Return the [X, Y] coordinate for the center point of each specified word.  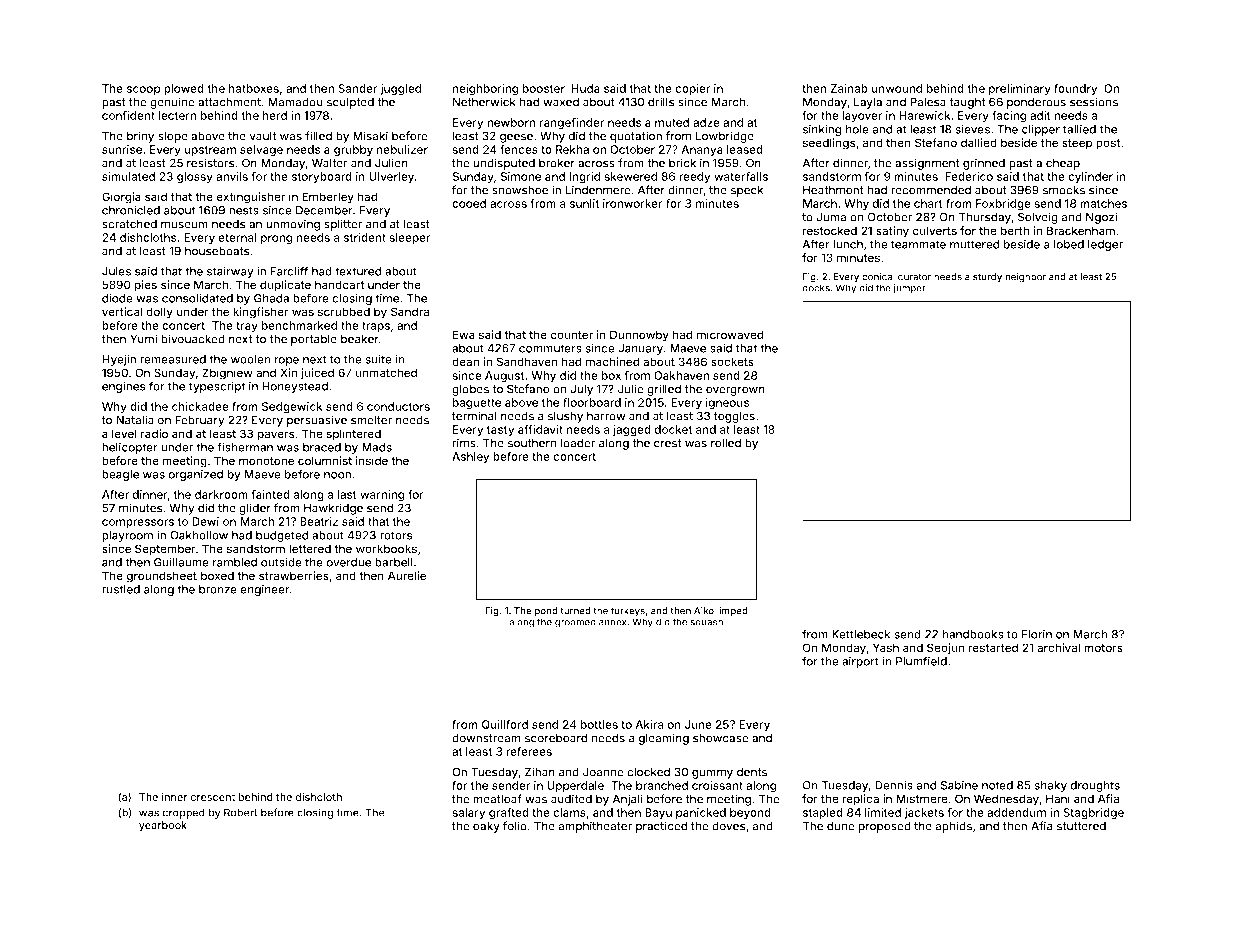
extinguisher [250, 198]
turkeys [628, 611]
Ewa [464, 334]
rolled [726, 443]
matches [1103, 203]
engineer [265, 590]
